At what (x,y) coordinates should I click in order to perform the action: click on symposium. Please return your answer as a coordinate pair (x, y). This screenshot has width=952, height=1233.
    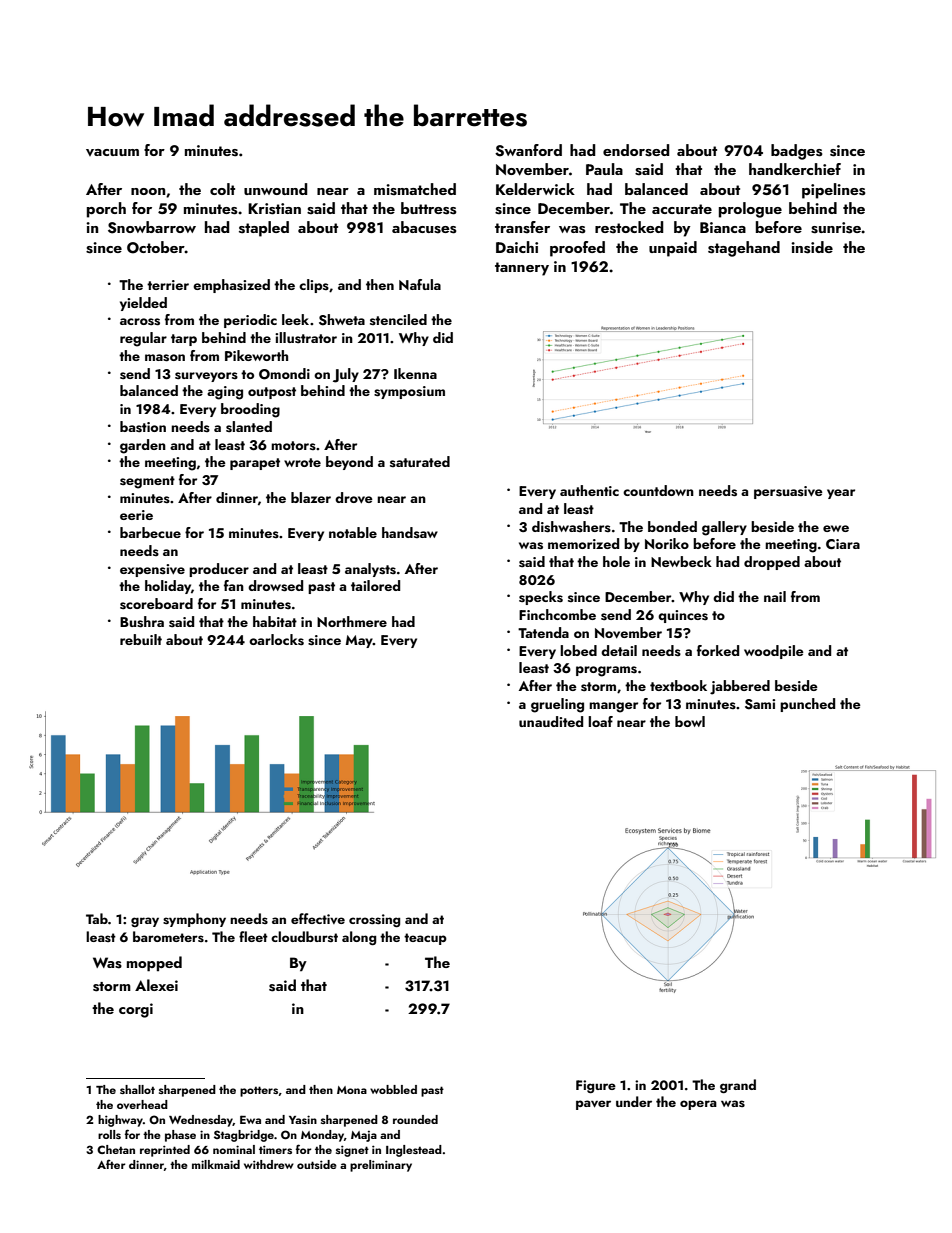
    Looking at the image, I should click on (409, 392).
